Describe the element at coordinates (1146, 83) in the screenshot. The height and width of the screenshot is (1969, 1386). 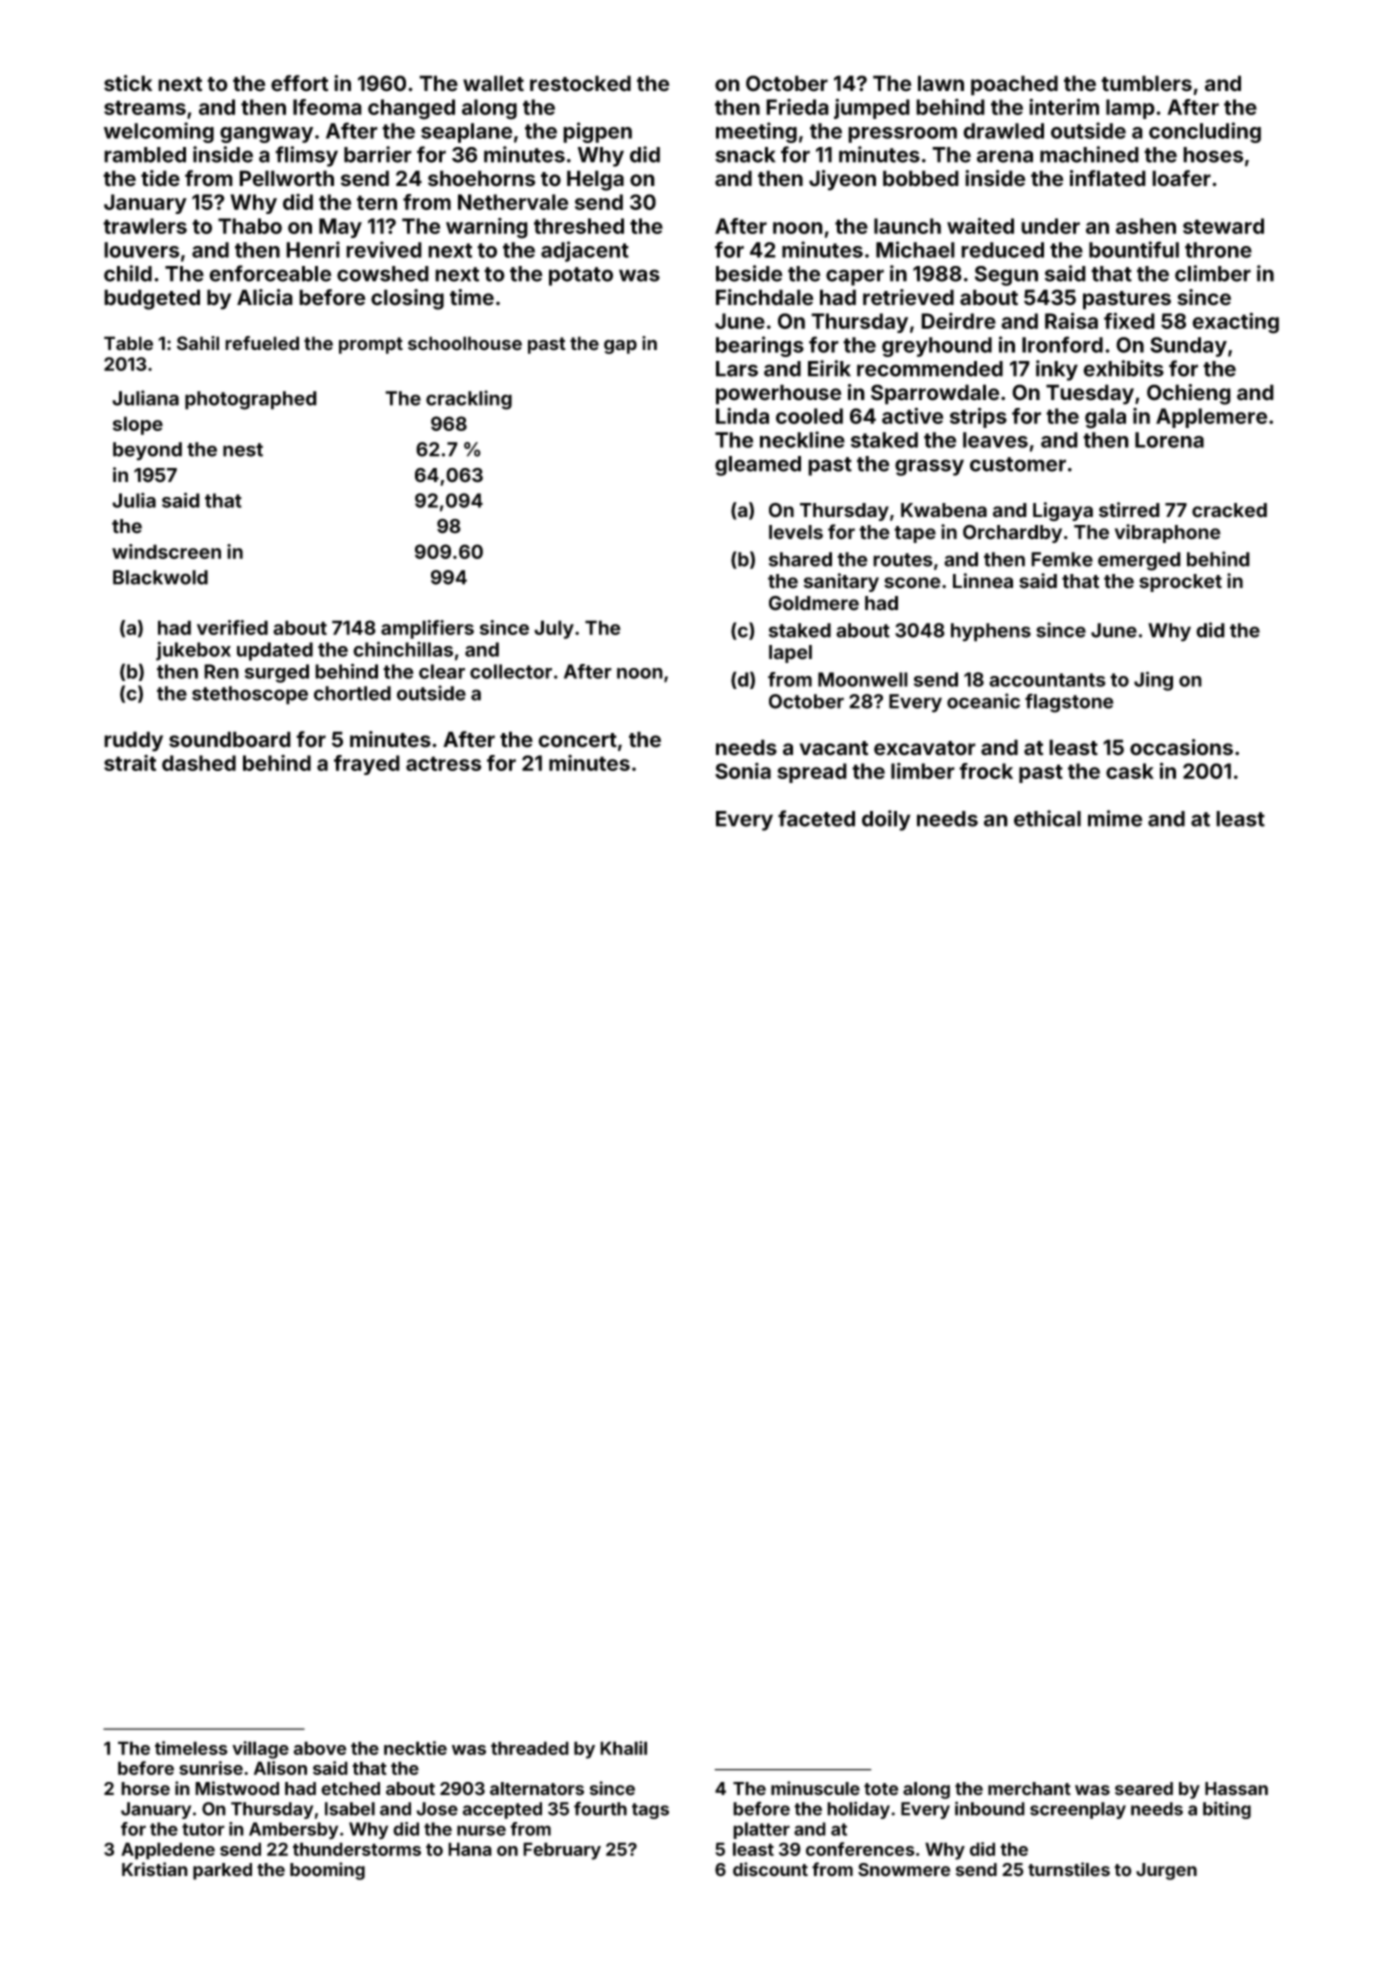
I see `tumblers` at that location.
